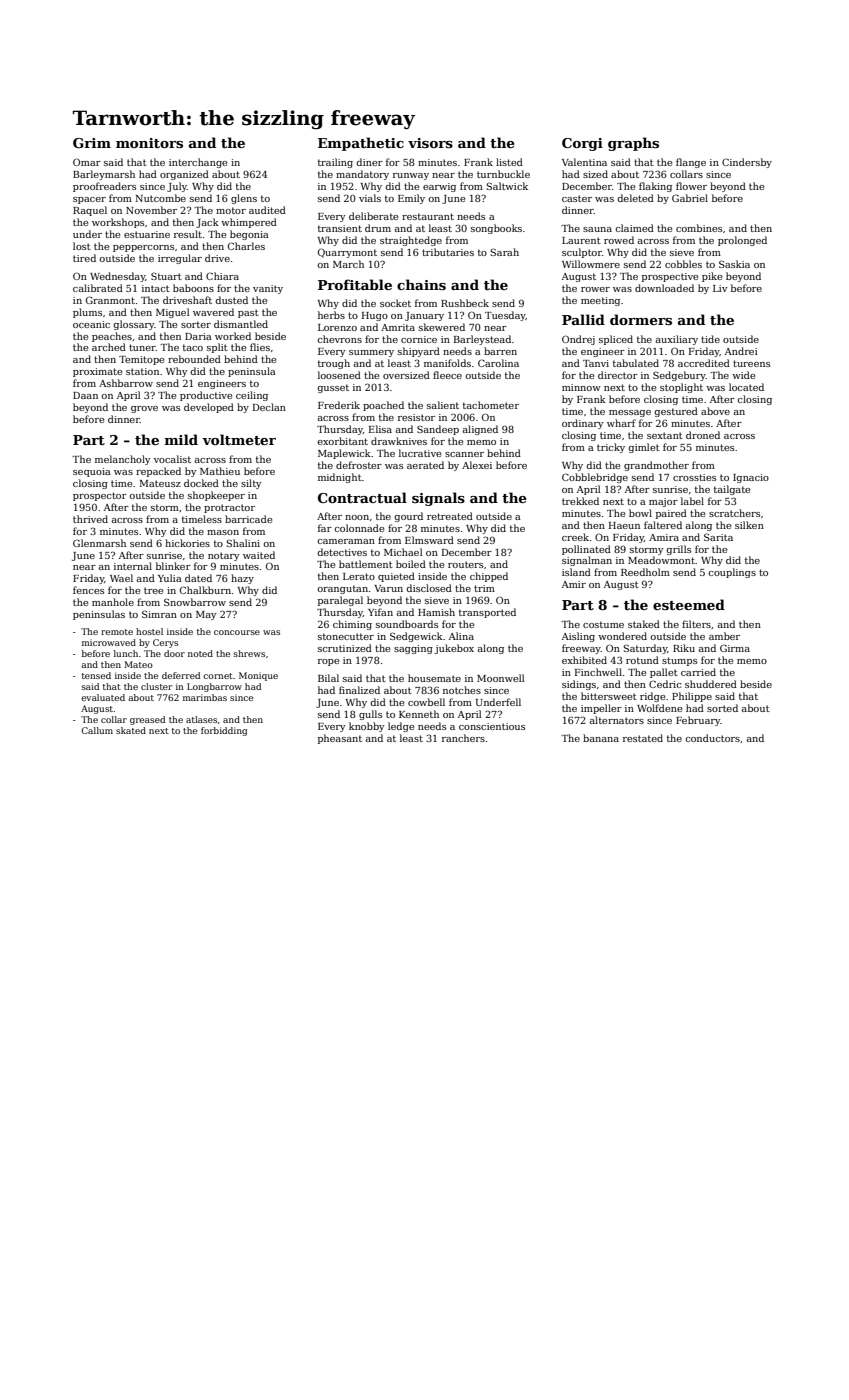 The height and width of the screenshot is (1400, 849). Describe the element at coordinates (97, 730) in the screenshot. I see `Callum` at that location.
